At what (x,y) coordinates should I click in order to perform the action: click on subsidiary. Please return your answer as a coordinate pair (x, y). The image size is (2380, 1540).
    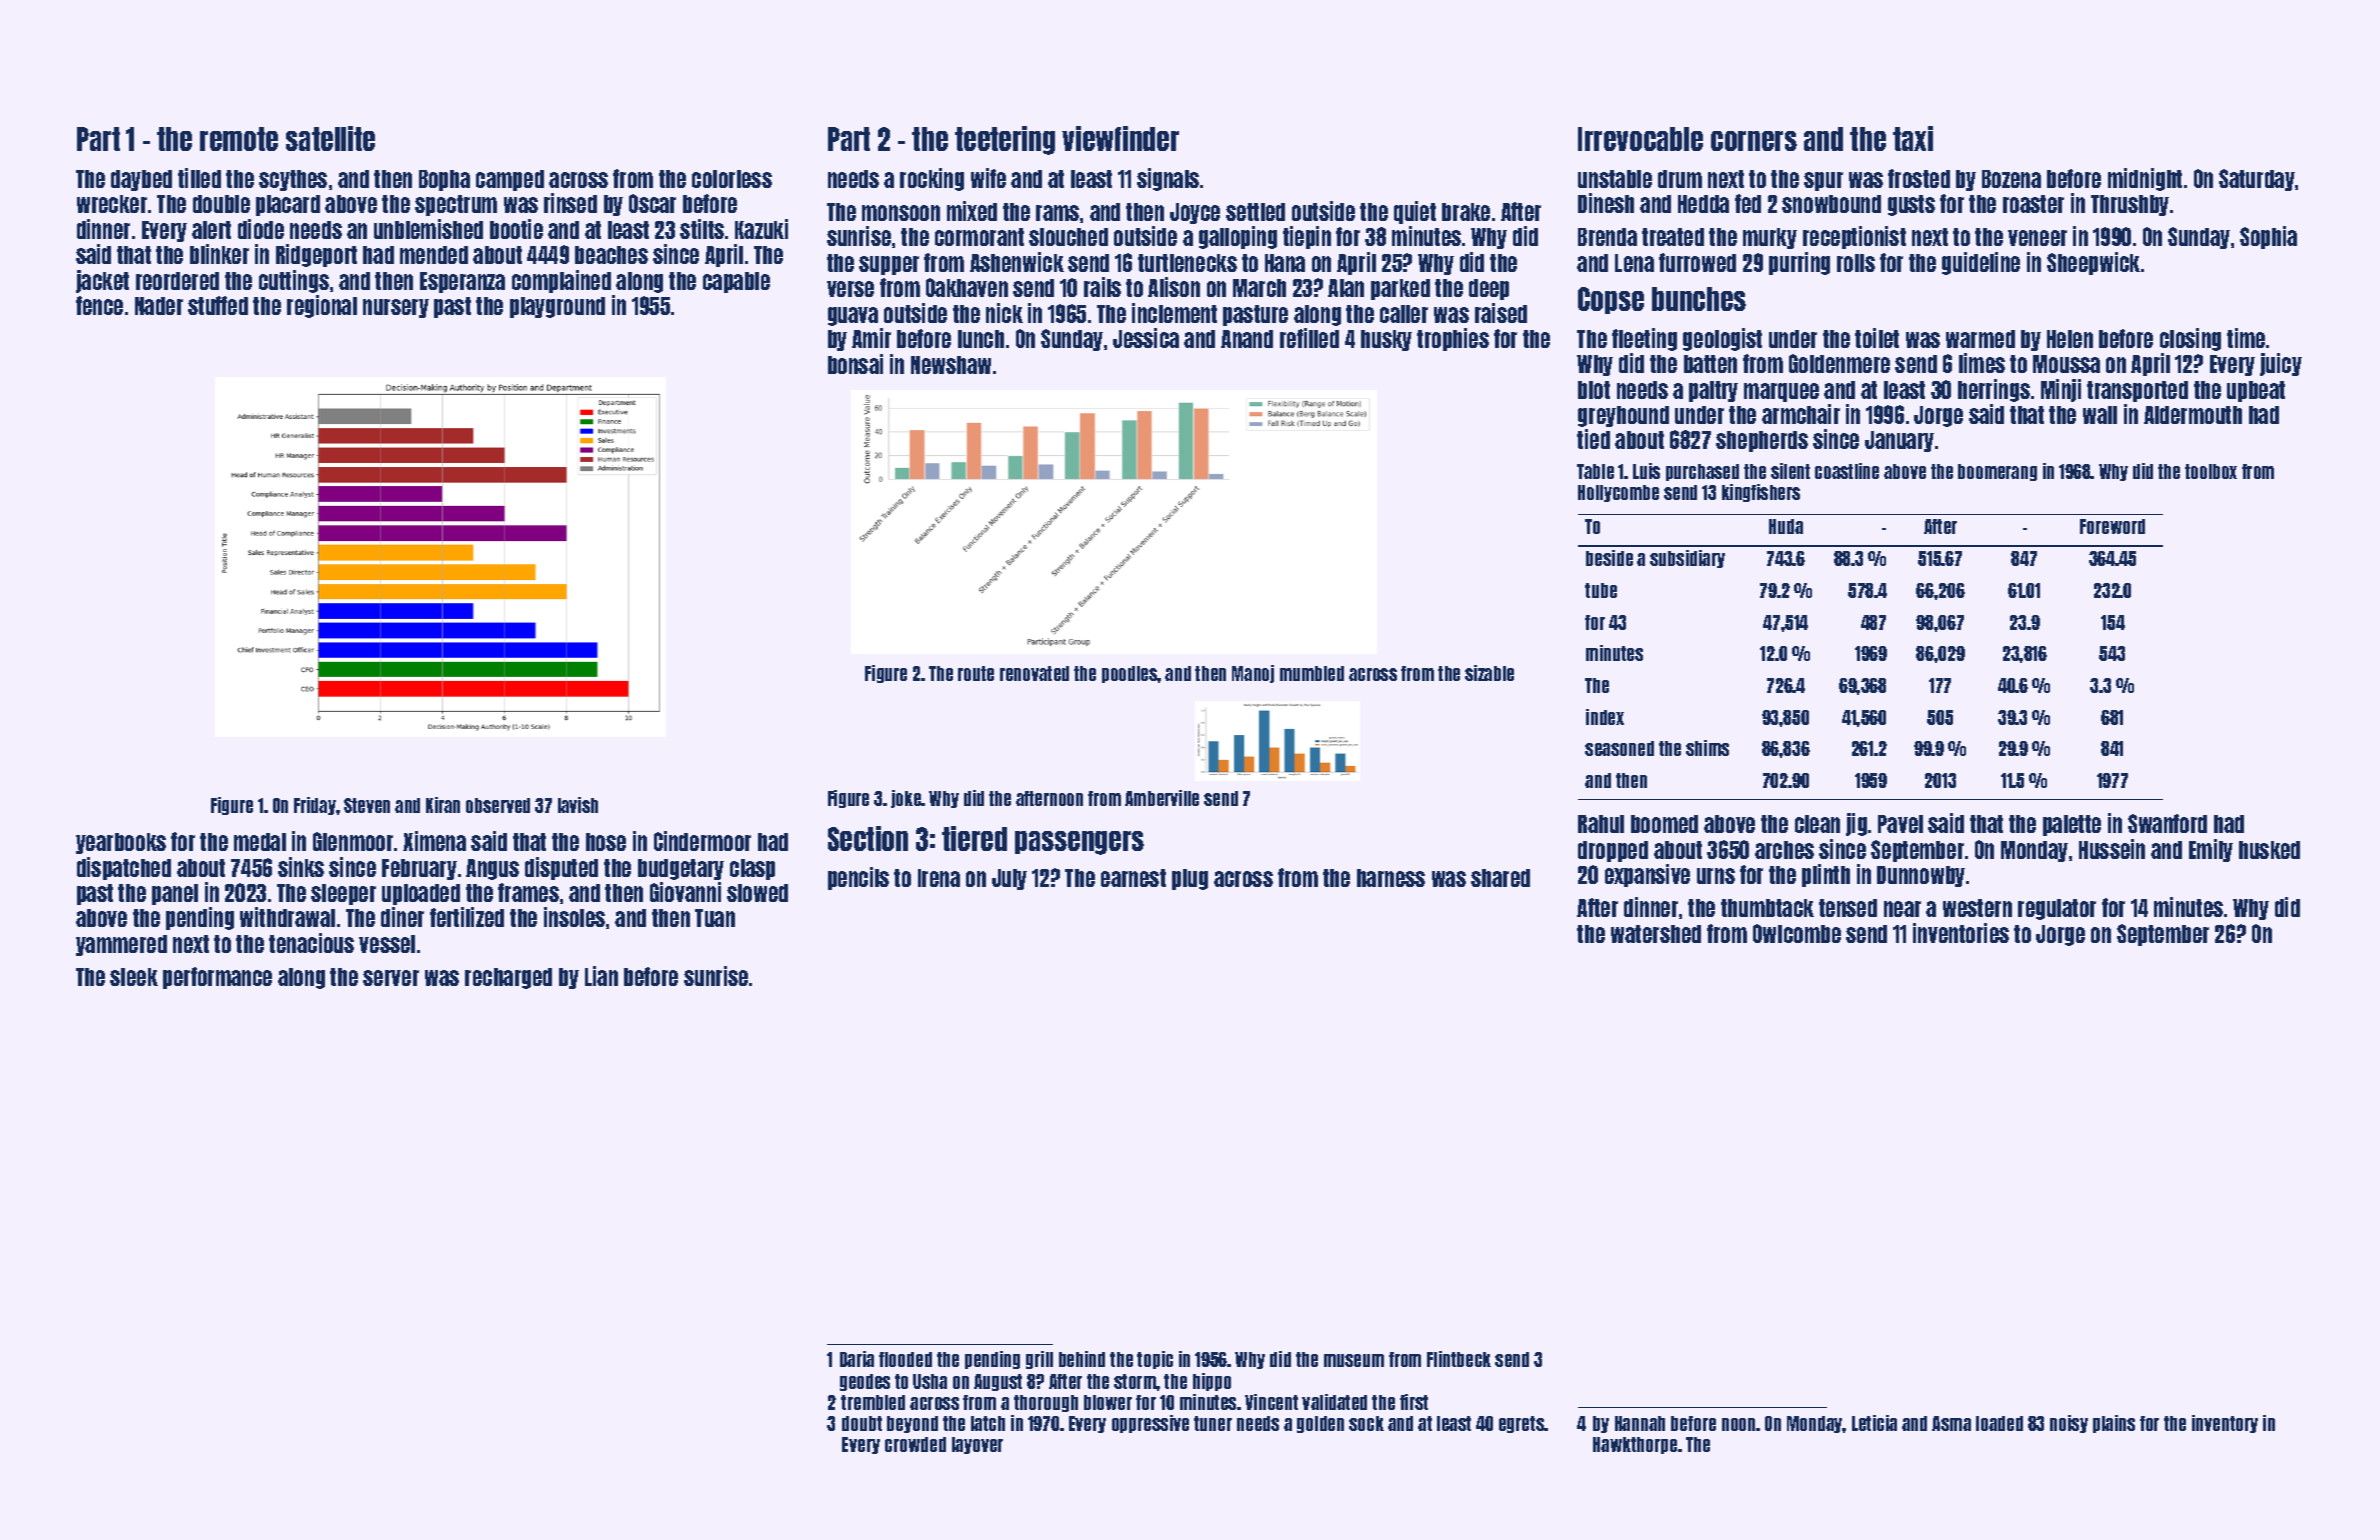
    Looking at the image, I should click on (1687, 559).
